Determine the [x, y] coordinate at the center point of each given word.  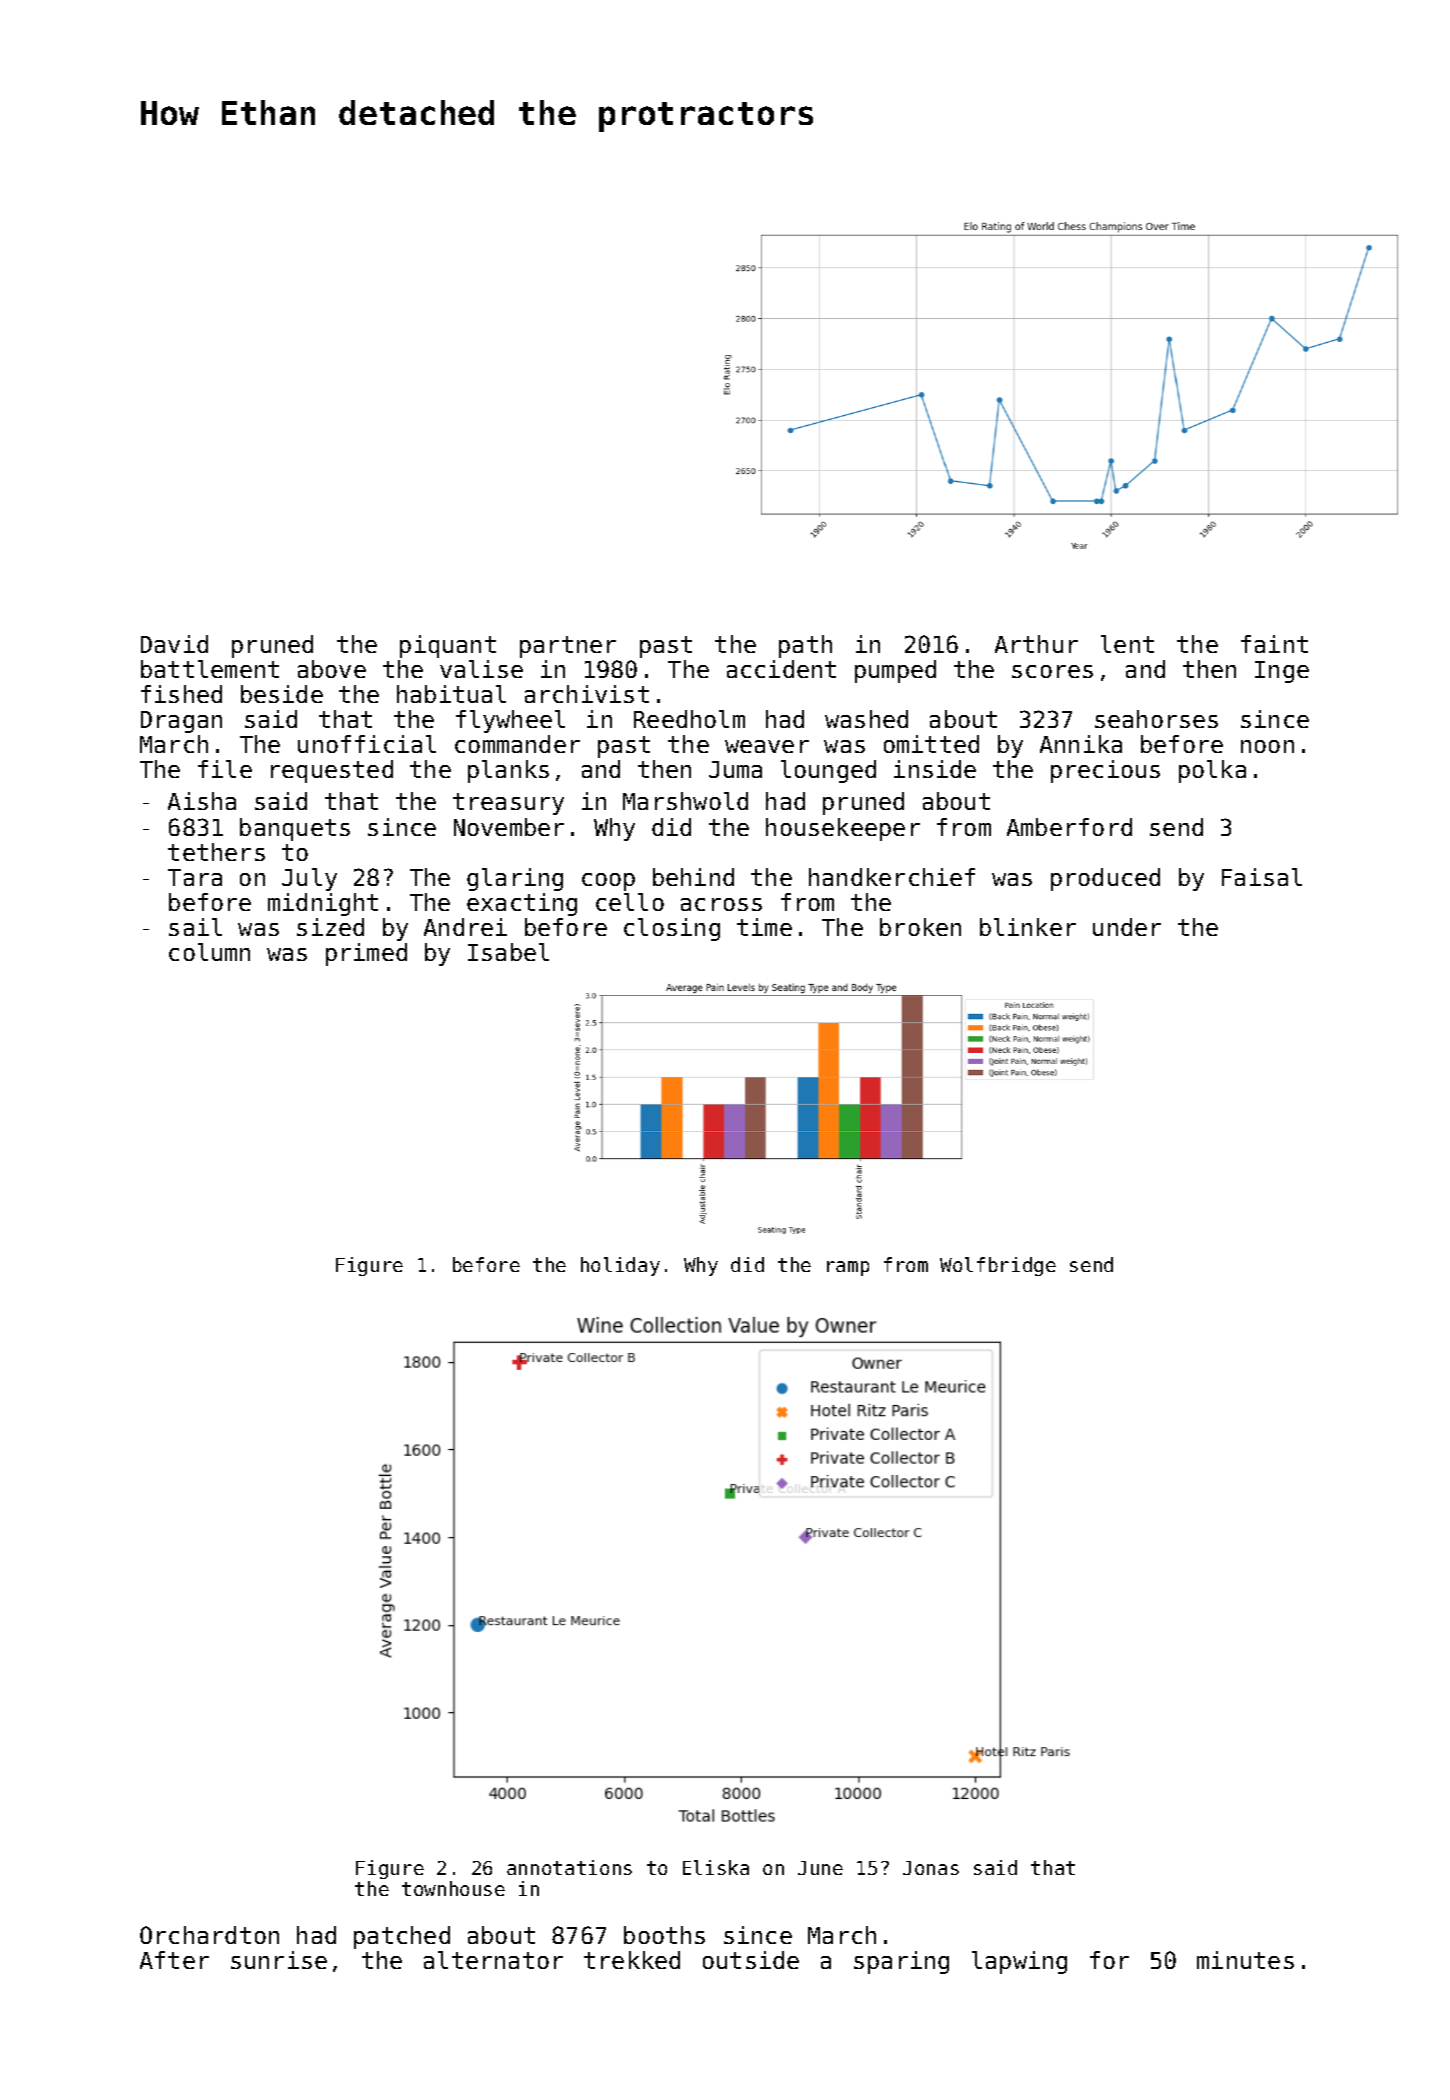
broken [920, 927]
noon [1267, 746]
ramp [848, 1268]
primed [366, 954]
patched [402, 1937]
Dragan [181, 722]
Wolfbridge [998, 1266]
